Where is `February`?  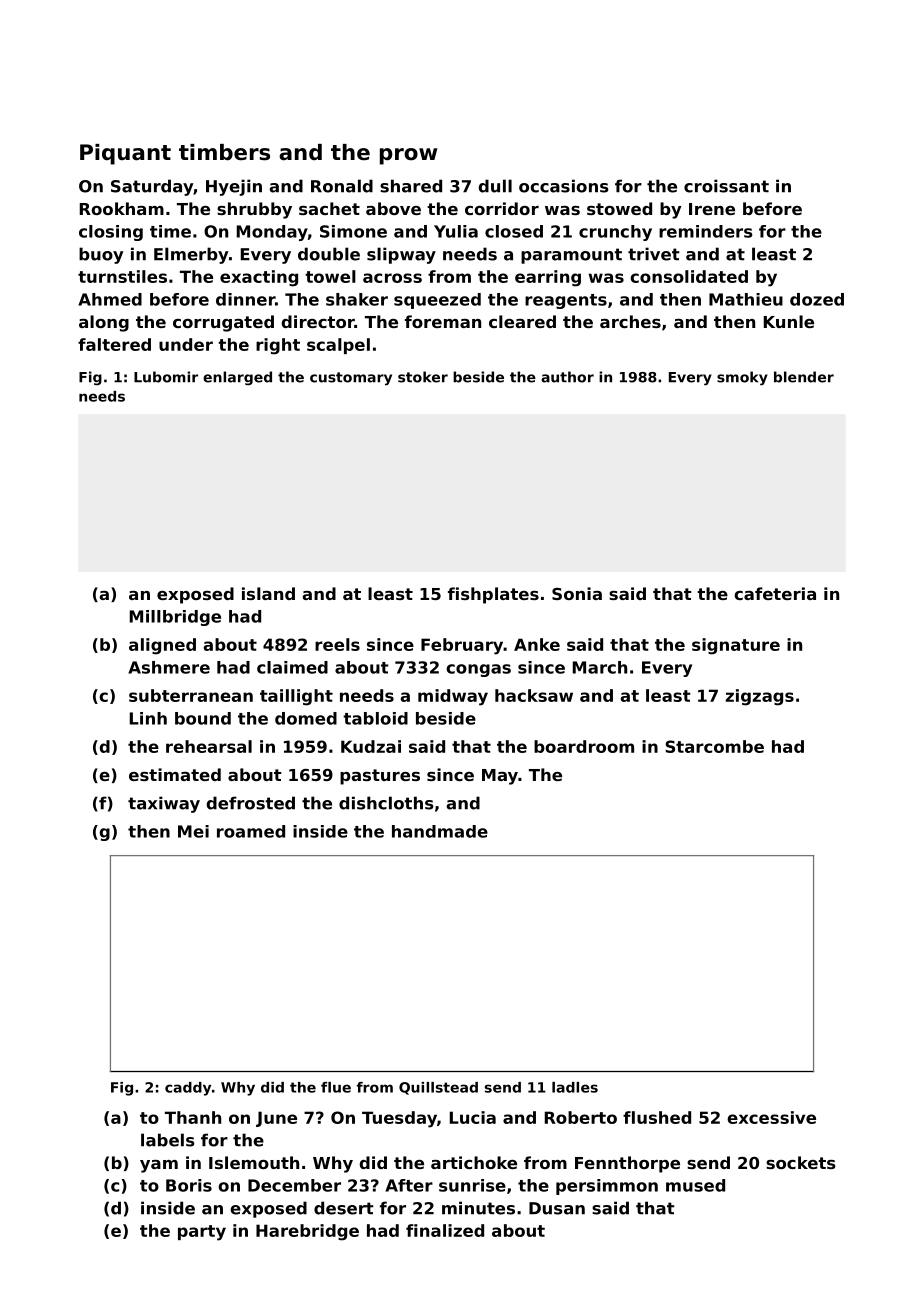 February is located at coordinates (462, 646).
